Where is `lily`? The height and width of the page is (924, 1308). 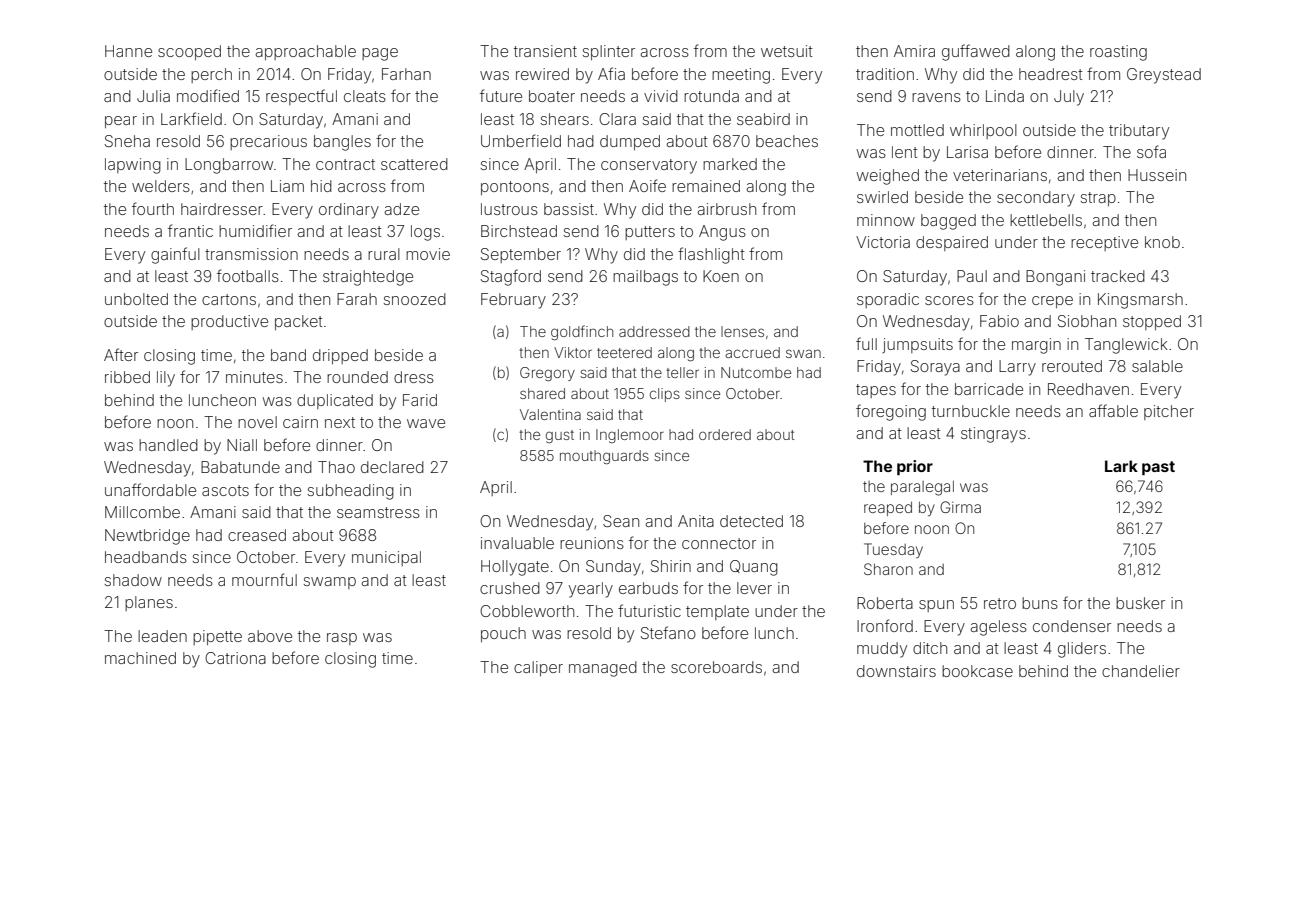 lily is located at coordinates (166, 379).
